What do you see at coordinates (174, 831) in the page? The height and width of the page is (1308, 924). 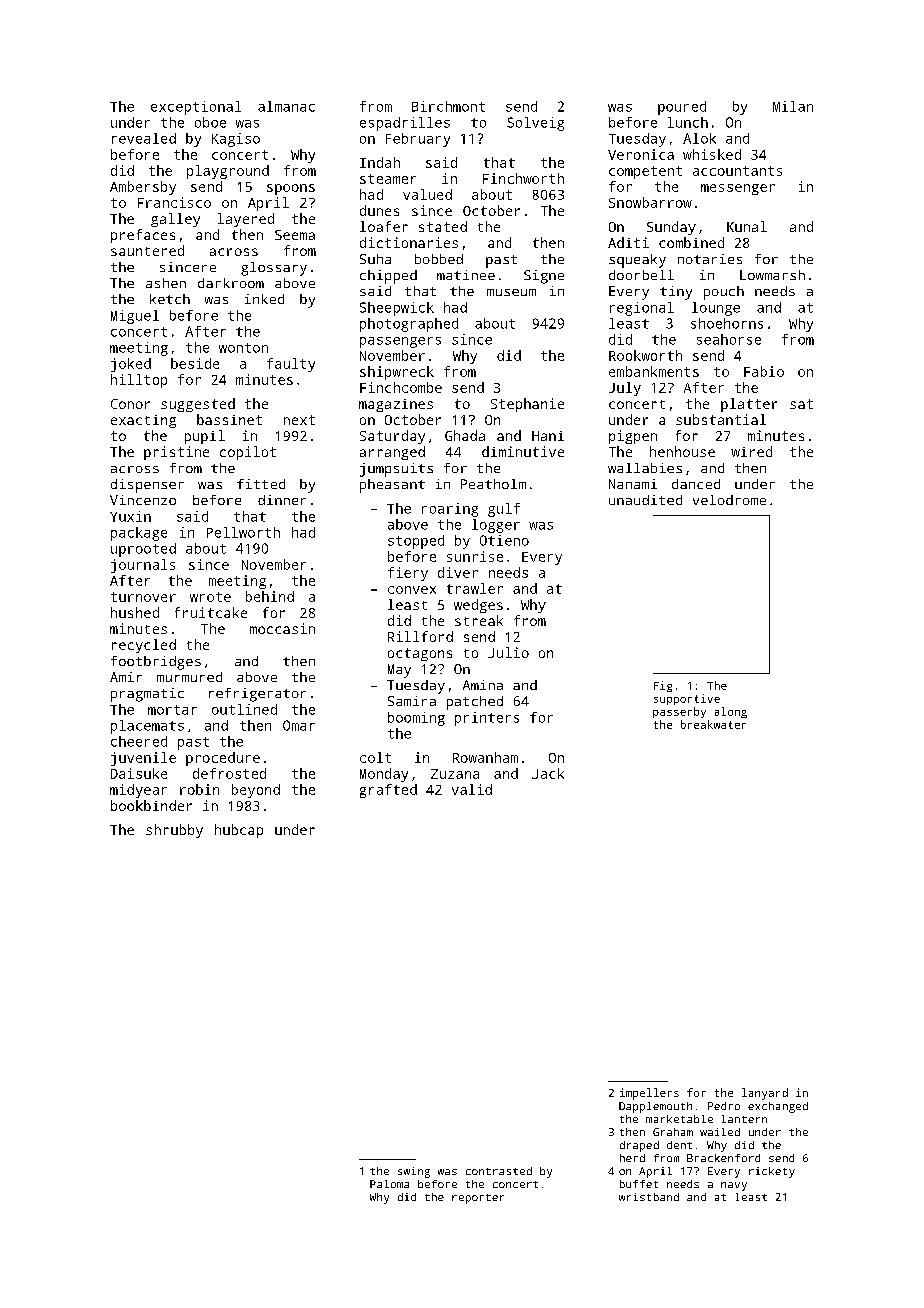 I see `shrubby` at bounding box center [174, 831].
